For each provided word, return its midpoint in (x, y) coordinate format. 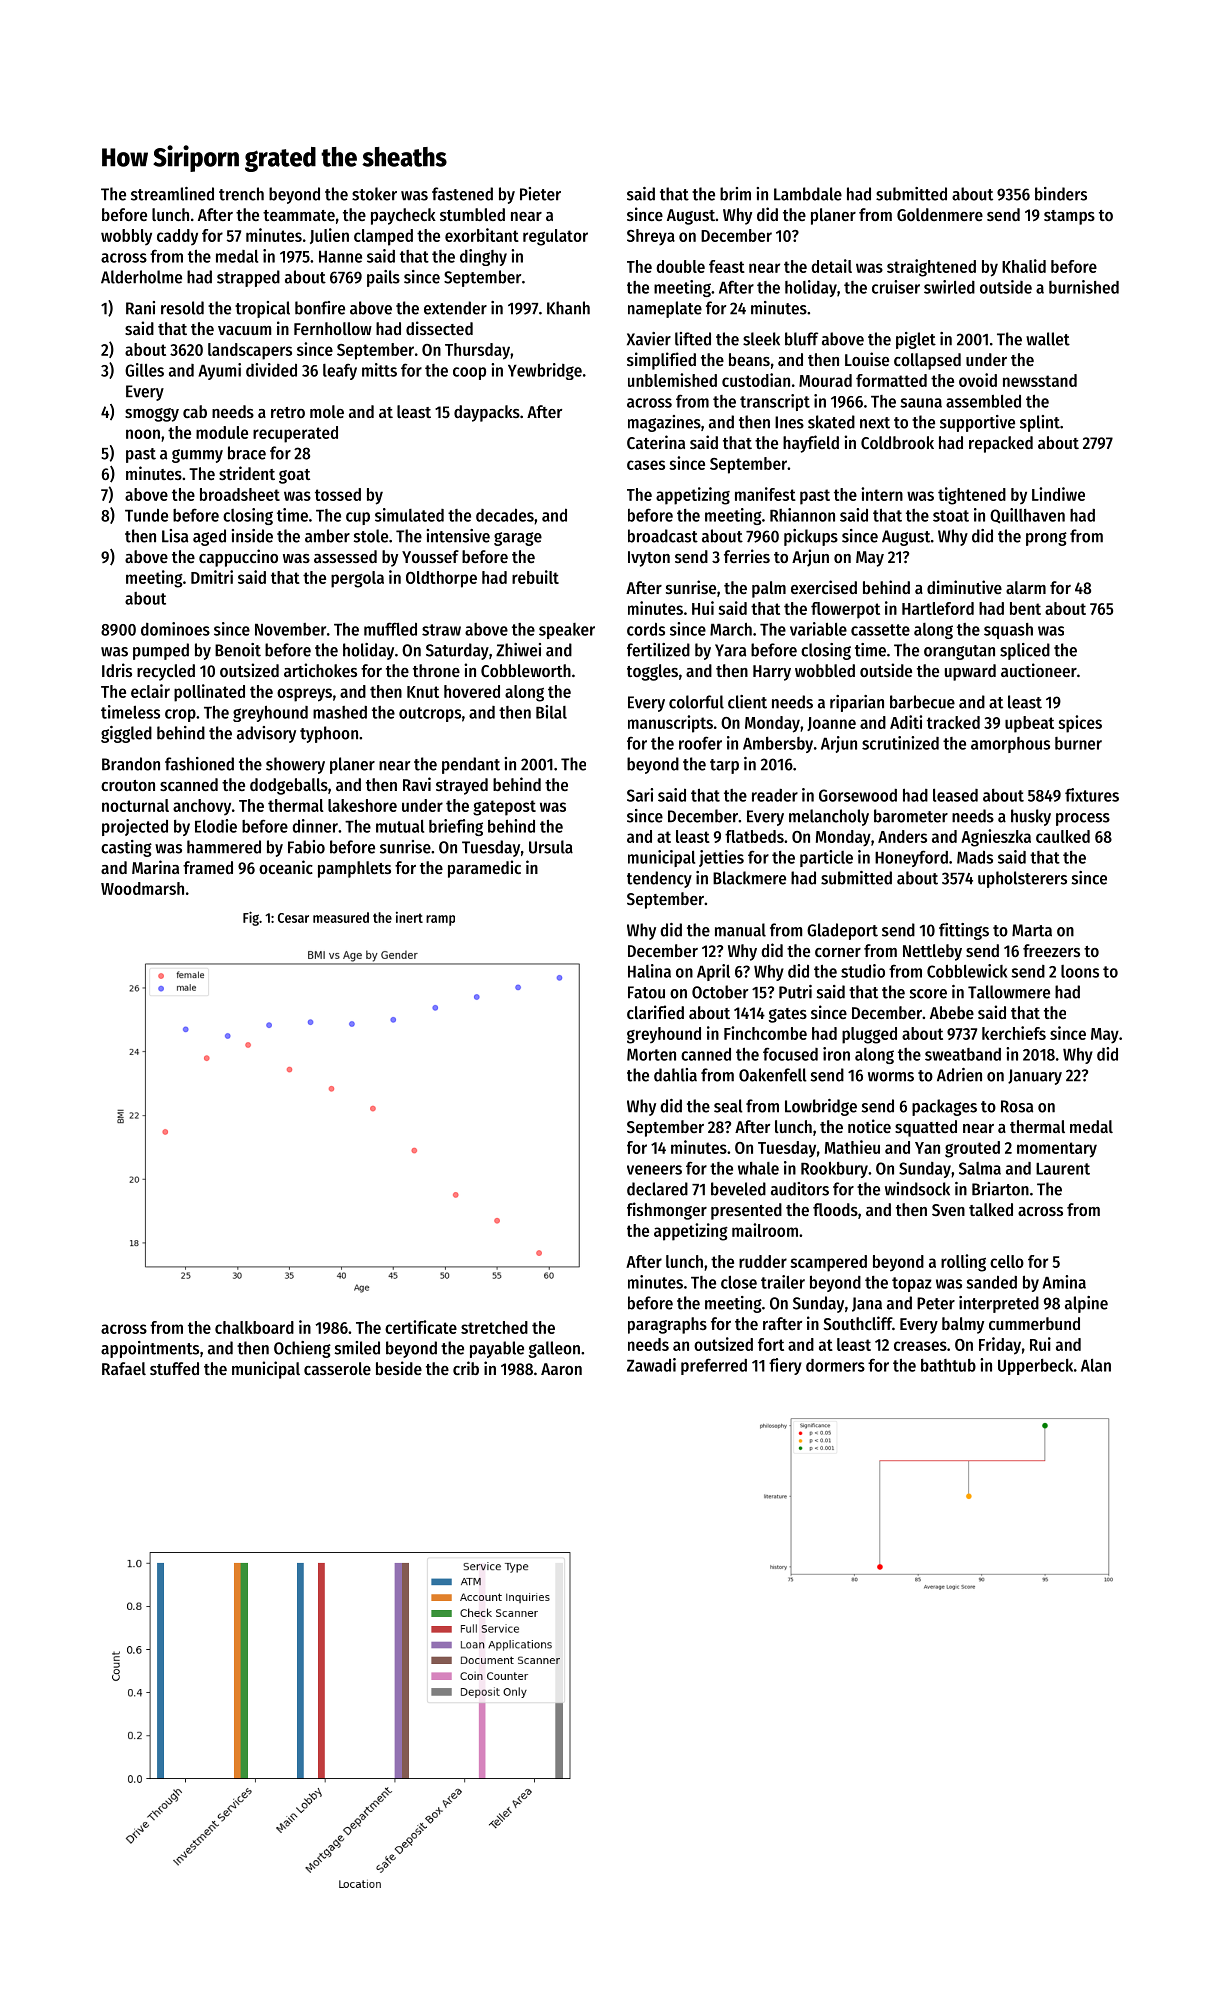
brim (735, 194)
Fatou (646, 992)
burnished (1084, 287)
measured (341, 917)
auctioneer (1039, 670)
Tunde (146, 515)
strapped (248, 278)
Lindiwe (1058, 494)
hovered (472, 691)
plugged (869, 1035)
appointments (150, 1349)
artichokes (320, 670)
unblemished (672, 380)
